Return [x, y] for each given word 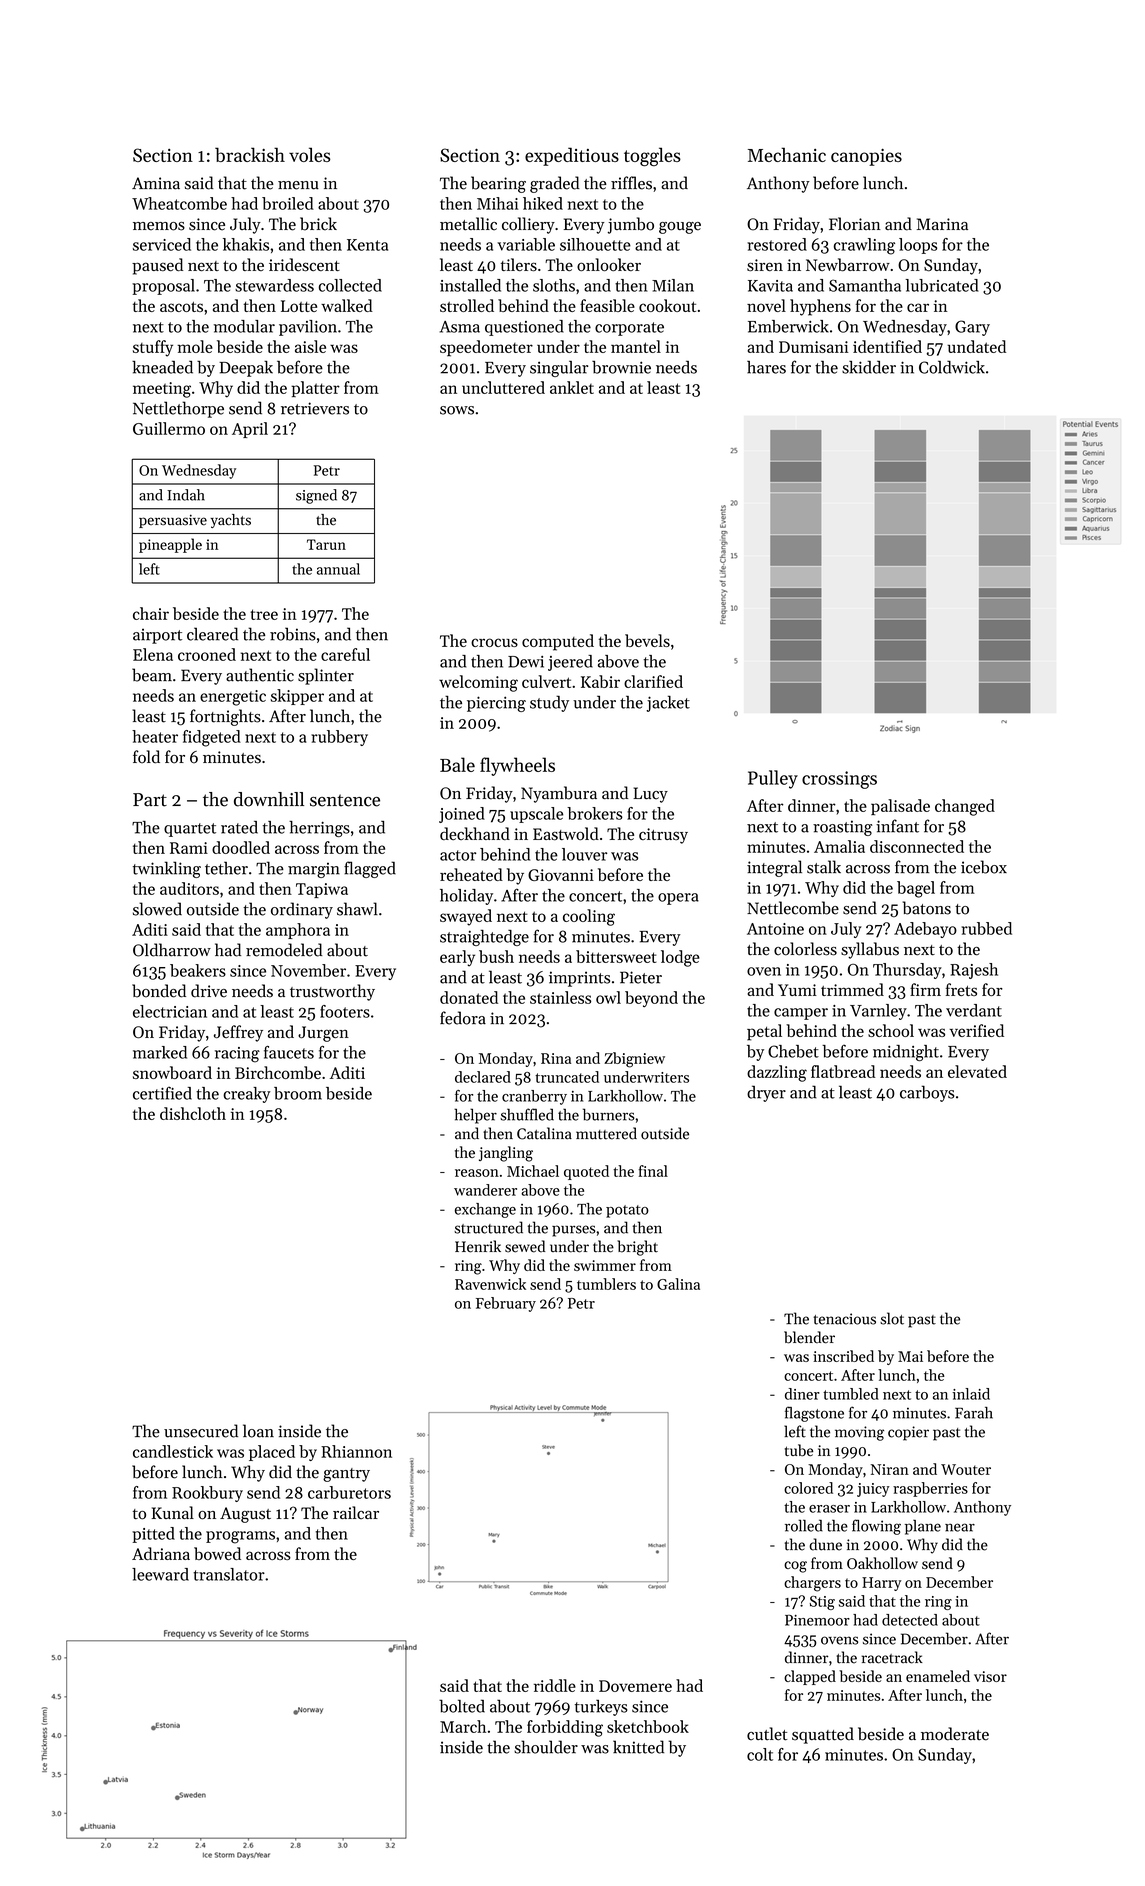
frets [961, 989]
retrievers [315, 408]
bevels [647, 640]
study [549, 703]
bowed [217, 1553]
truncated [567, 1077]
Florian [855, 224]
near [960, 1527]
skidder [869, 367]
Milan [673, 285]
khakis [246, 244]
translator [229, 1574]
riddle [555, 1685]
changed [965, 807]
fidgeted [212, 738]
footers [345, 1011]
